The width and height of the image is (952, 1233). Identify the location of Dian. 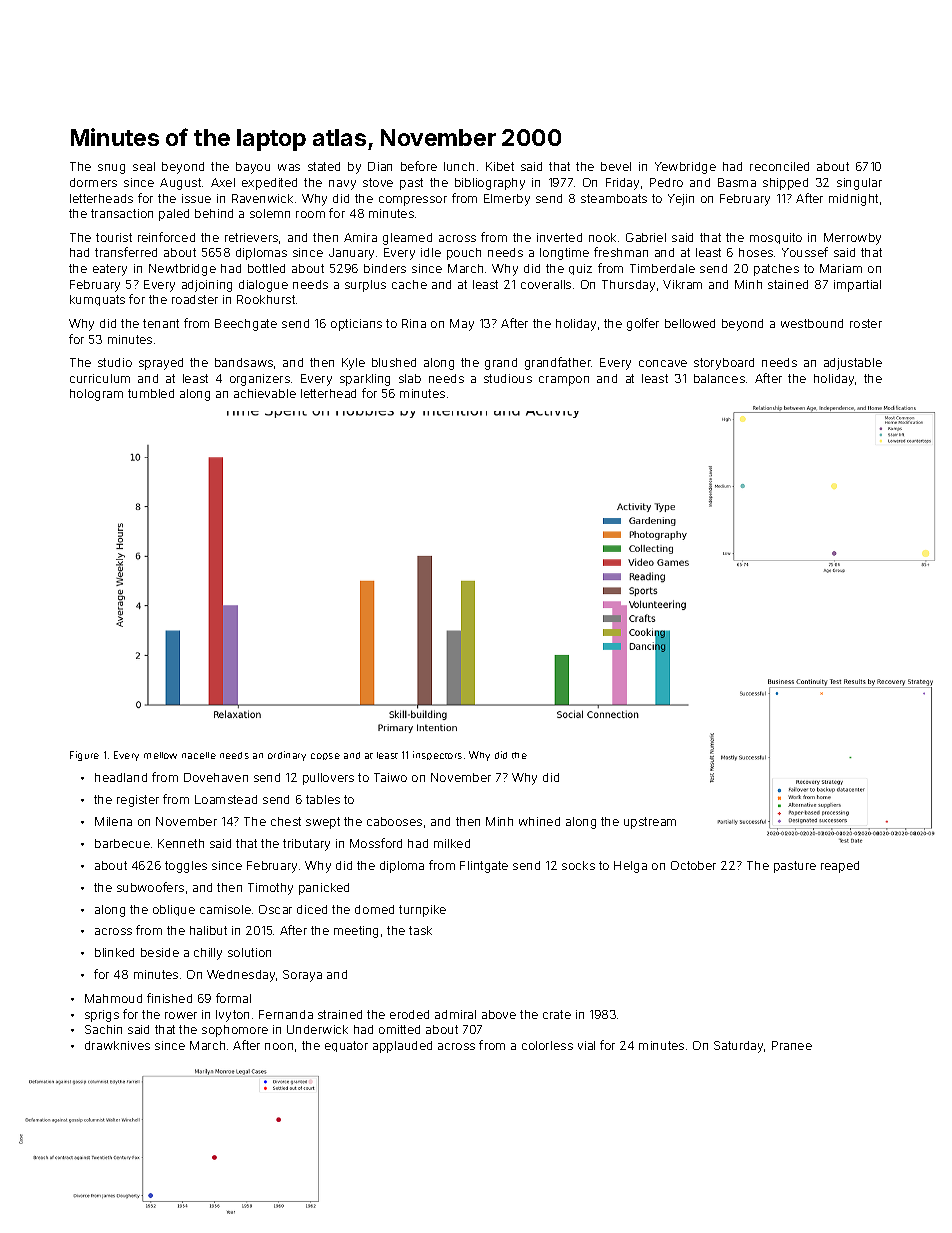
(380, 166).
